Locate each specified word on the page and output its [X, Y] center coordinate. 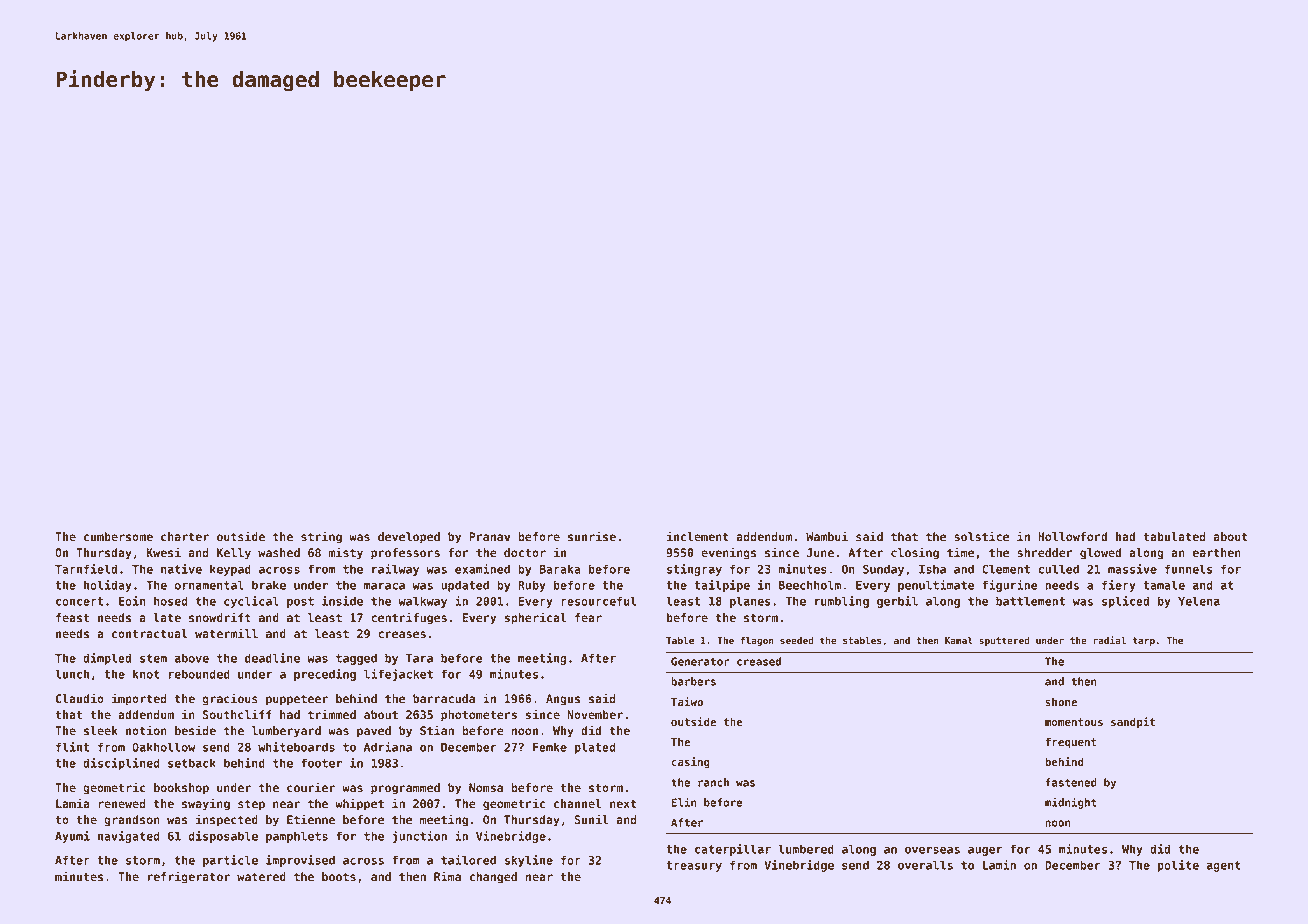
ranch [713, 782]
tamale [1164, 585]
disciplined [121, 764]
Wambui [827, 536]
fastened [1071, 782]
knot [146, 674]
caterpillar [733, 850]
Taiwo [687, 701]
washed [279, 552]
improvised [300, 861]
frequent [1070, 743]
